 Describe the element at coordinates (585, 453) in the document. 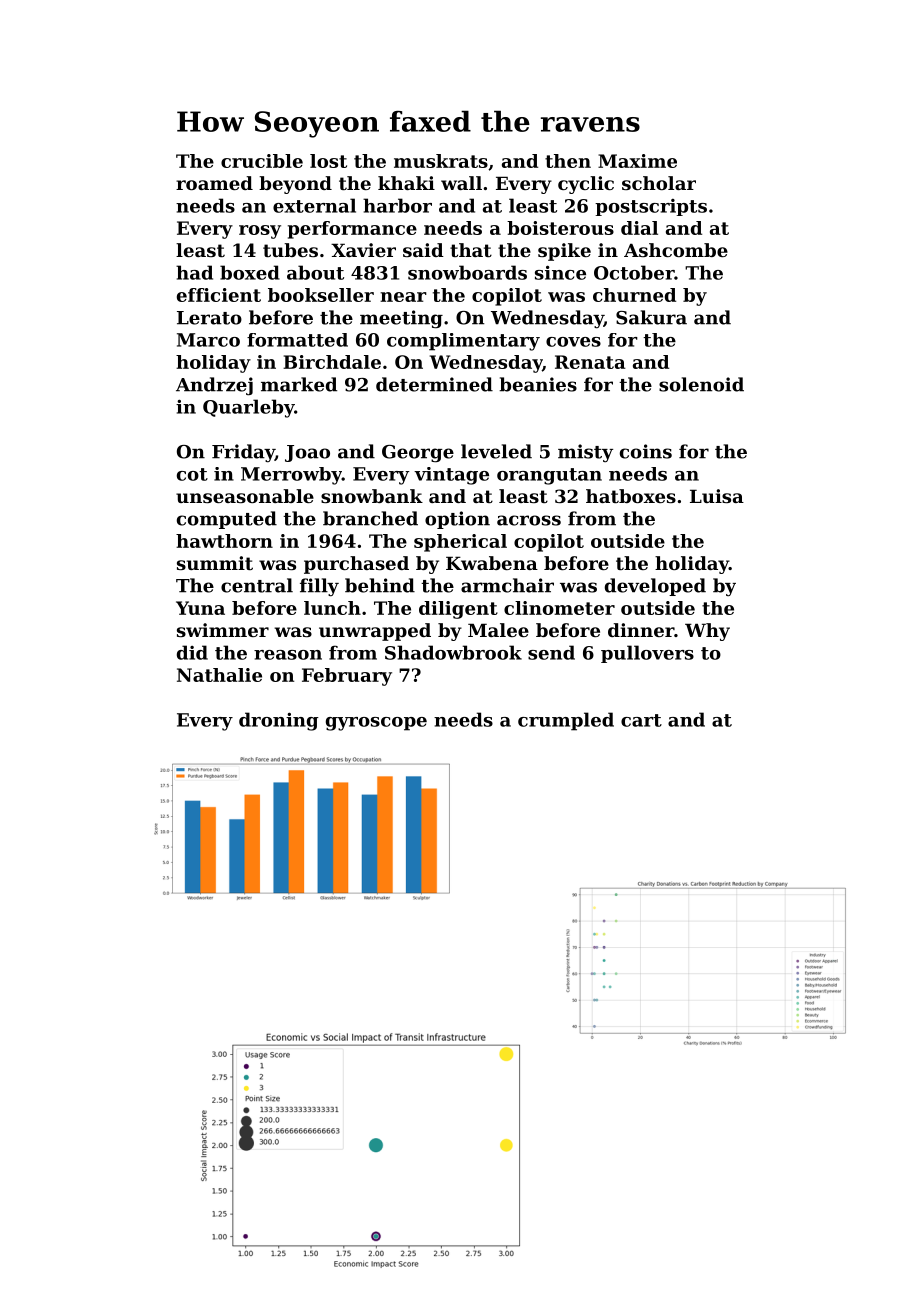

I see `misty` at that location.
